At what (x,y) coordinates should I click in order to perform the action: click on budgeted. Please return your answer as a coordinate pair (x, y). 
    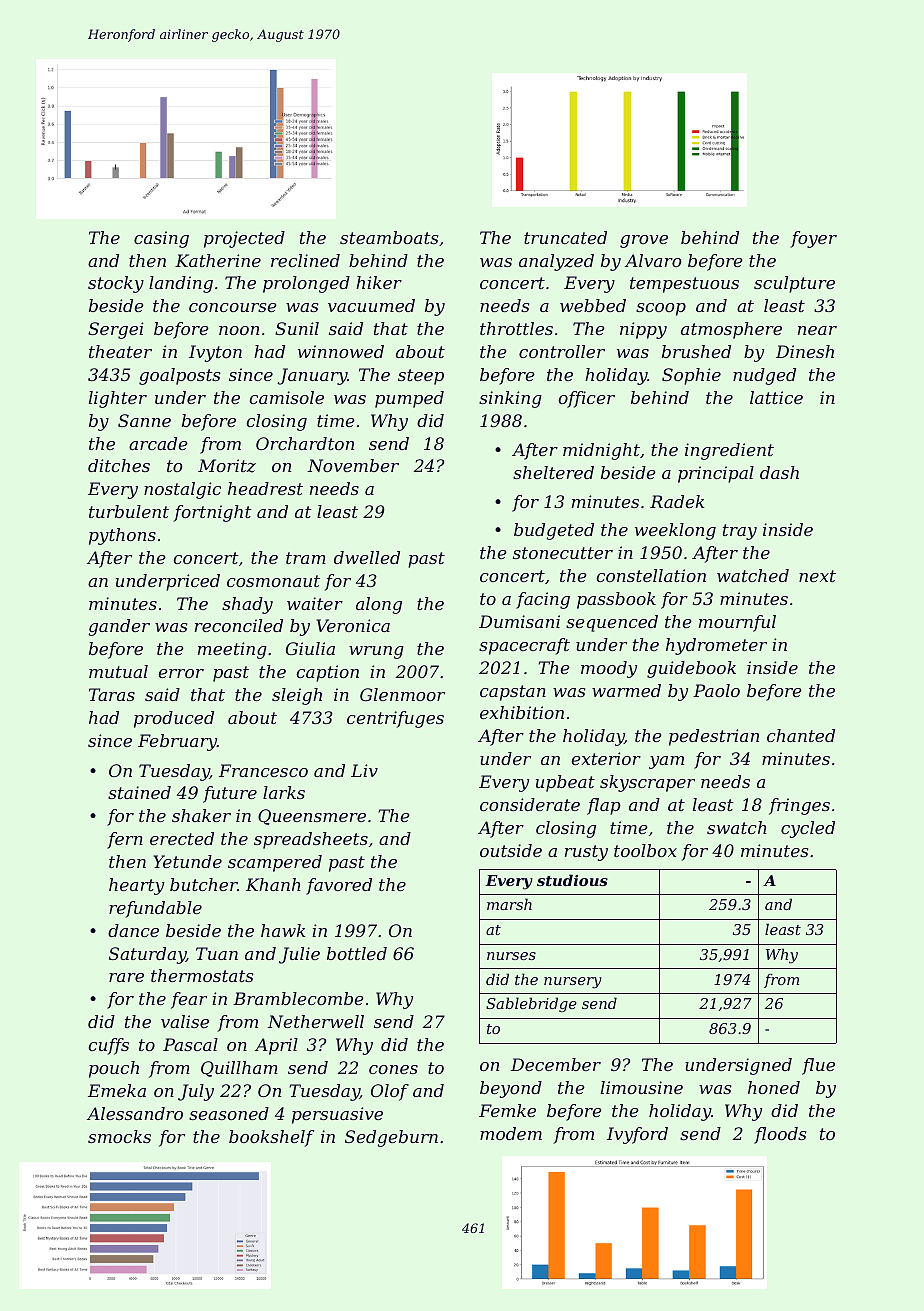
    Looking at the image, I should click on (554, 531).
